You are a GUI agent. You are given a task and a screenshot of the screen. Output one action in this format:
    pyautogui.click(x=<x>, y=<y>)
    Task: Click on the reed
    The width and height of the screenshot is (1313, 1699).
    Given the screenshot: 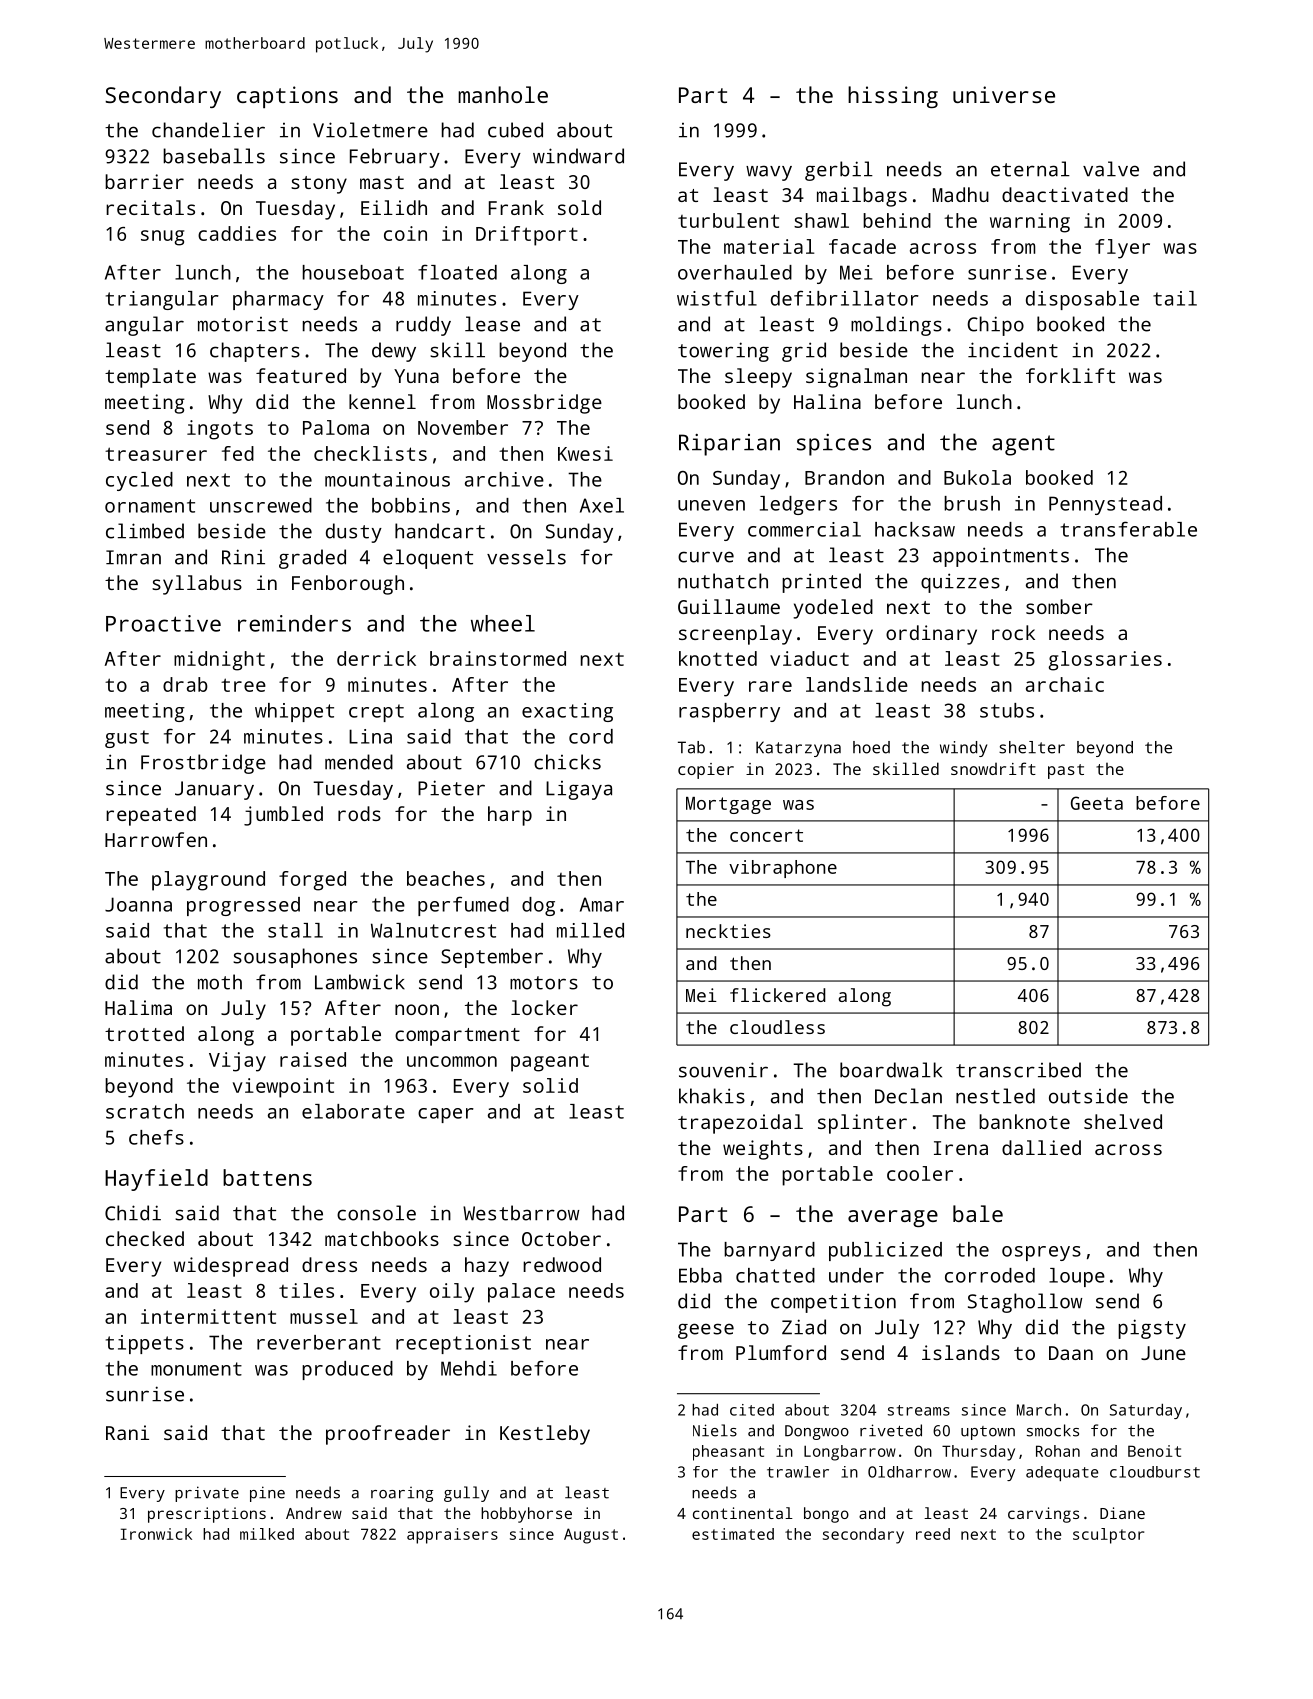 What is the action you would take?
    pyautogui.click(x=933, y=1534)
